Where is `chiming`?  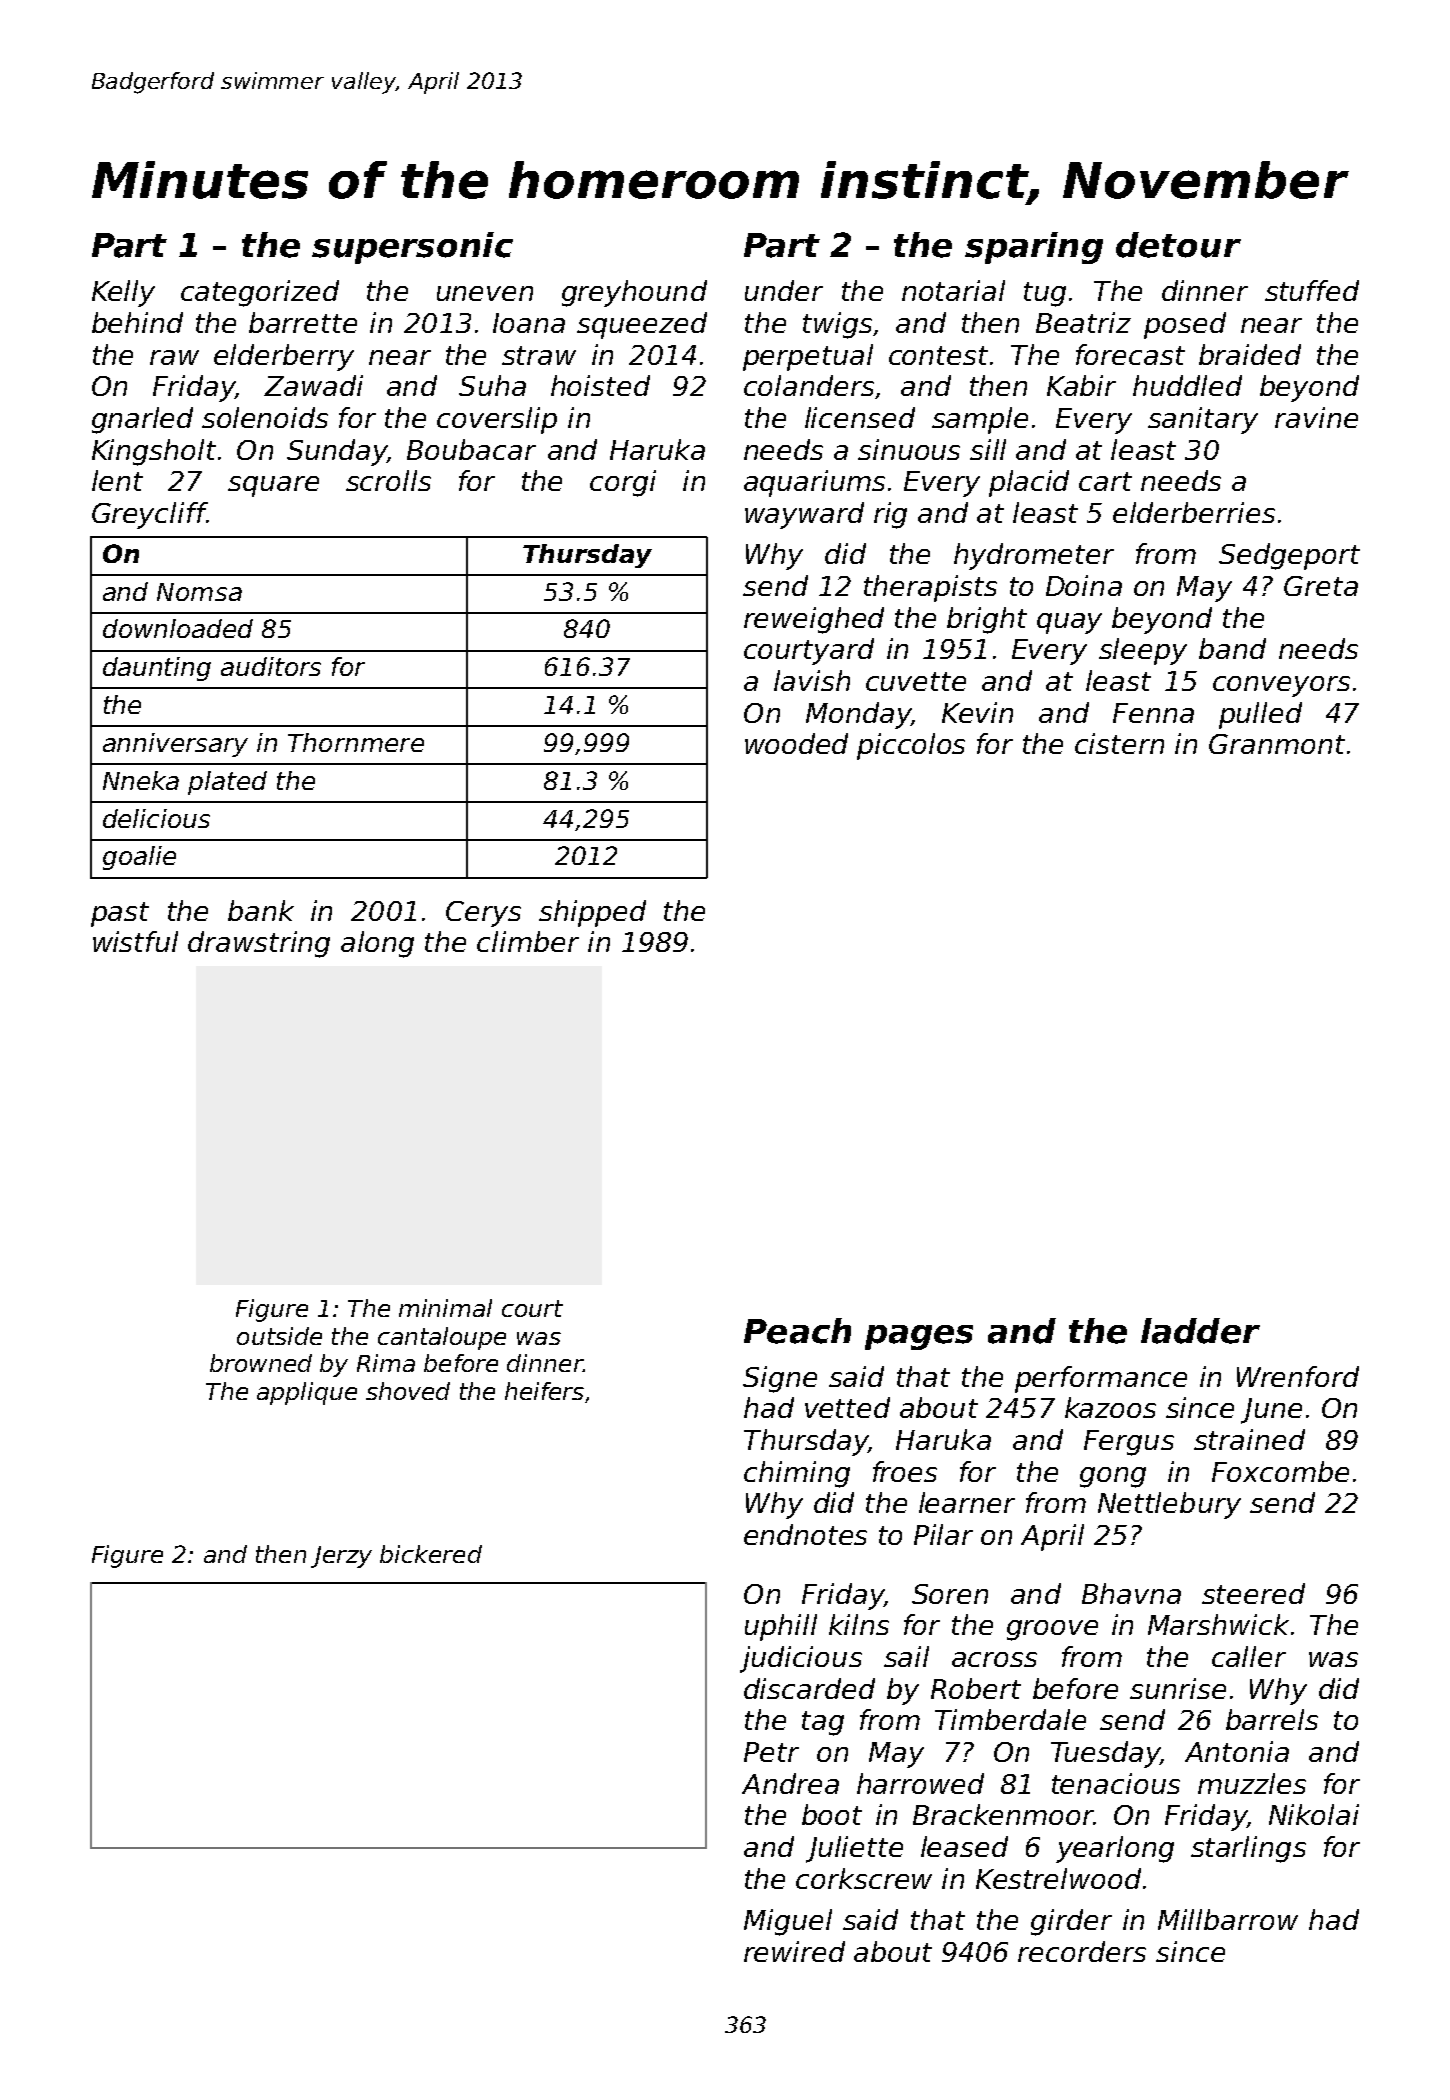
chiming is located at coordinates (797, 1474).
